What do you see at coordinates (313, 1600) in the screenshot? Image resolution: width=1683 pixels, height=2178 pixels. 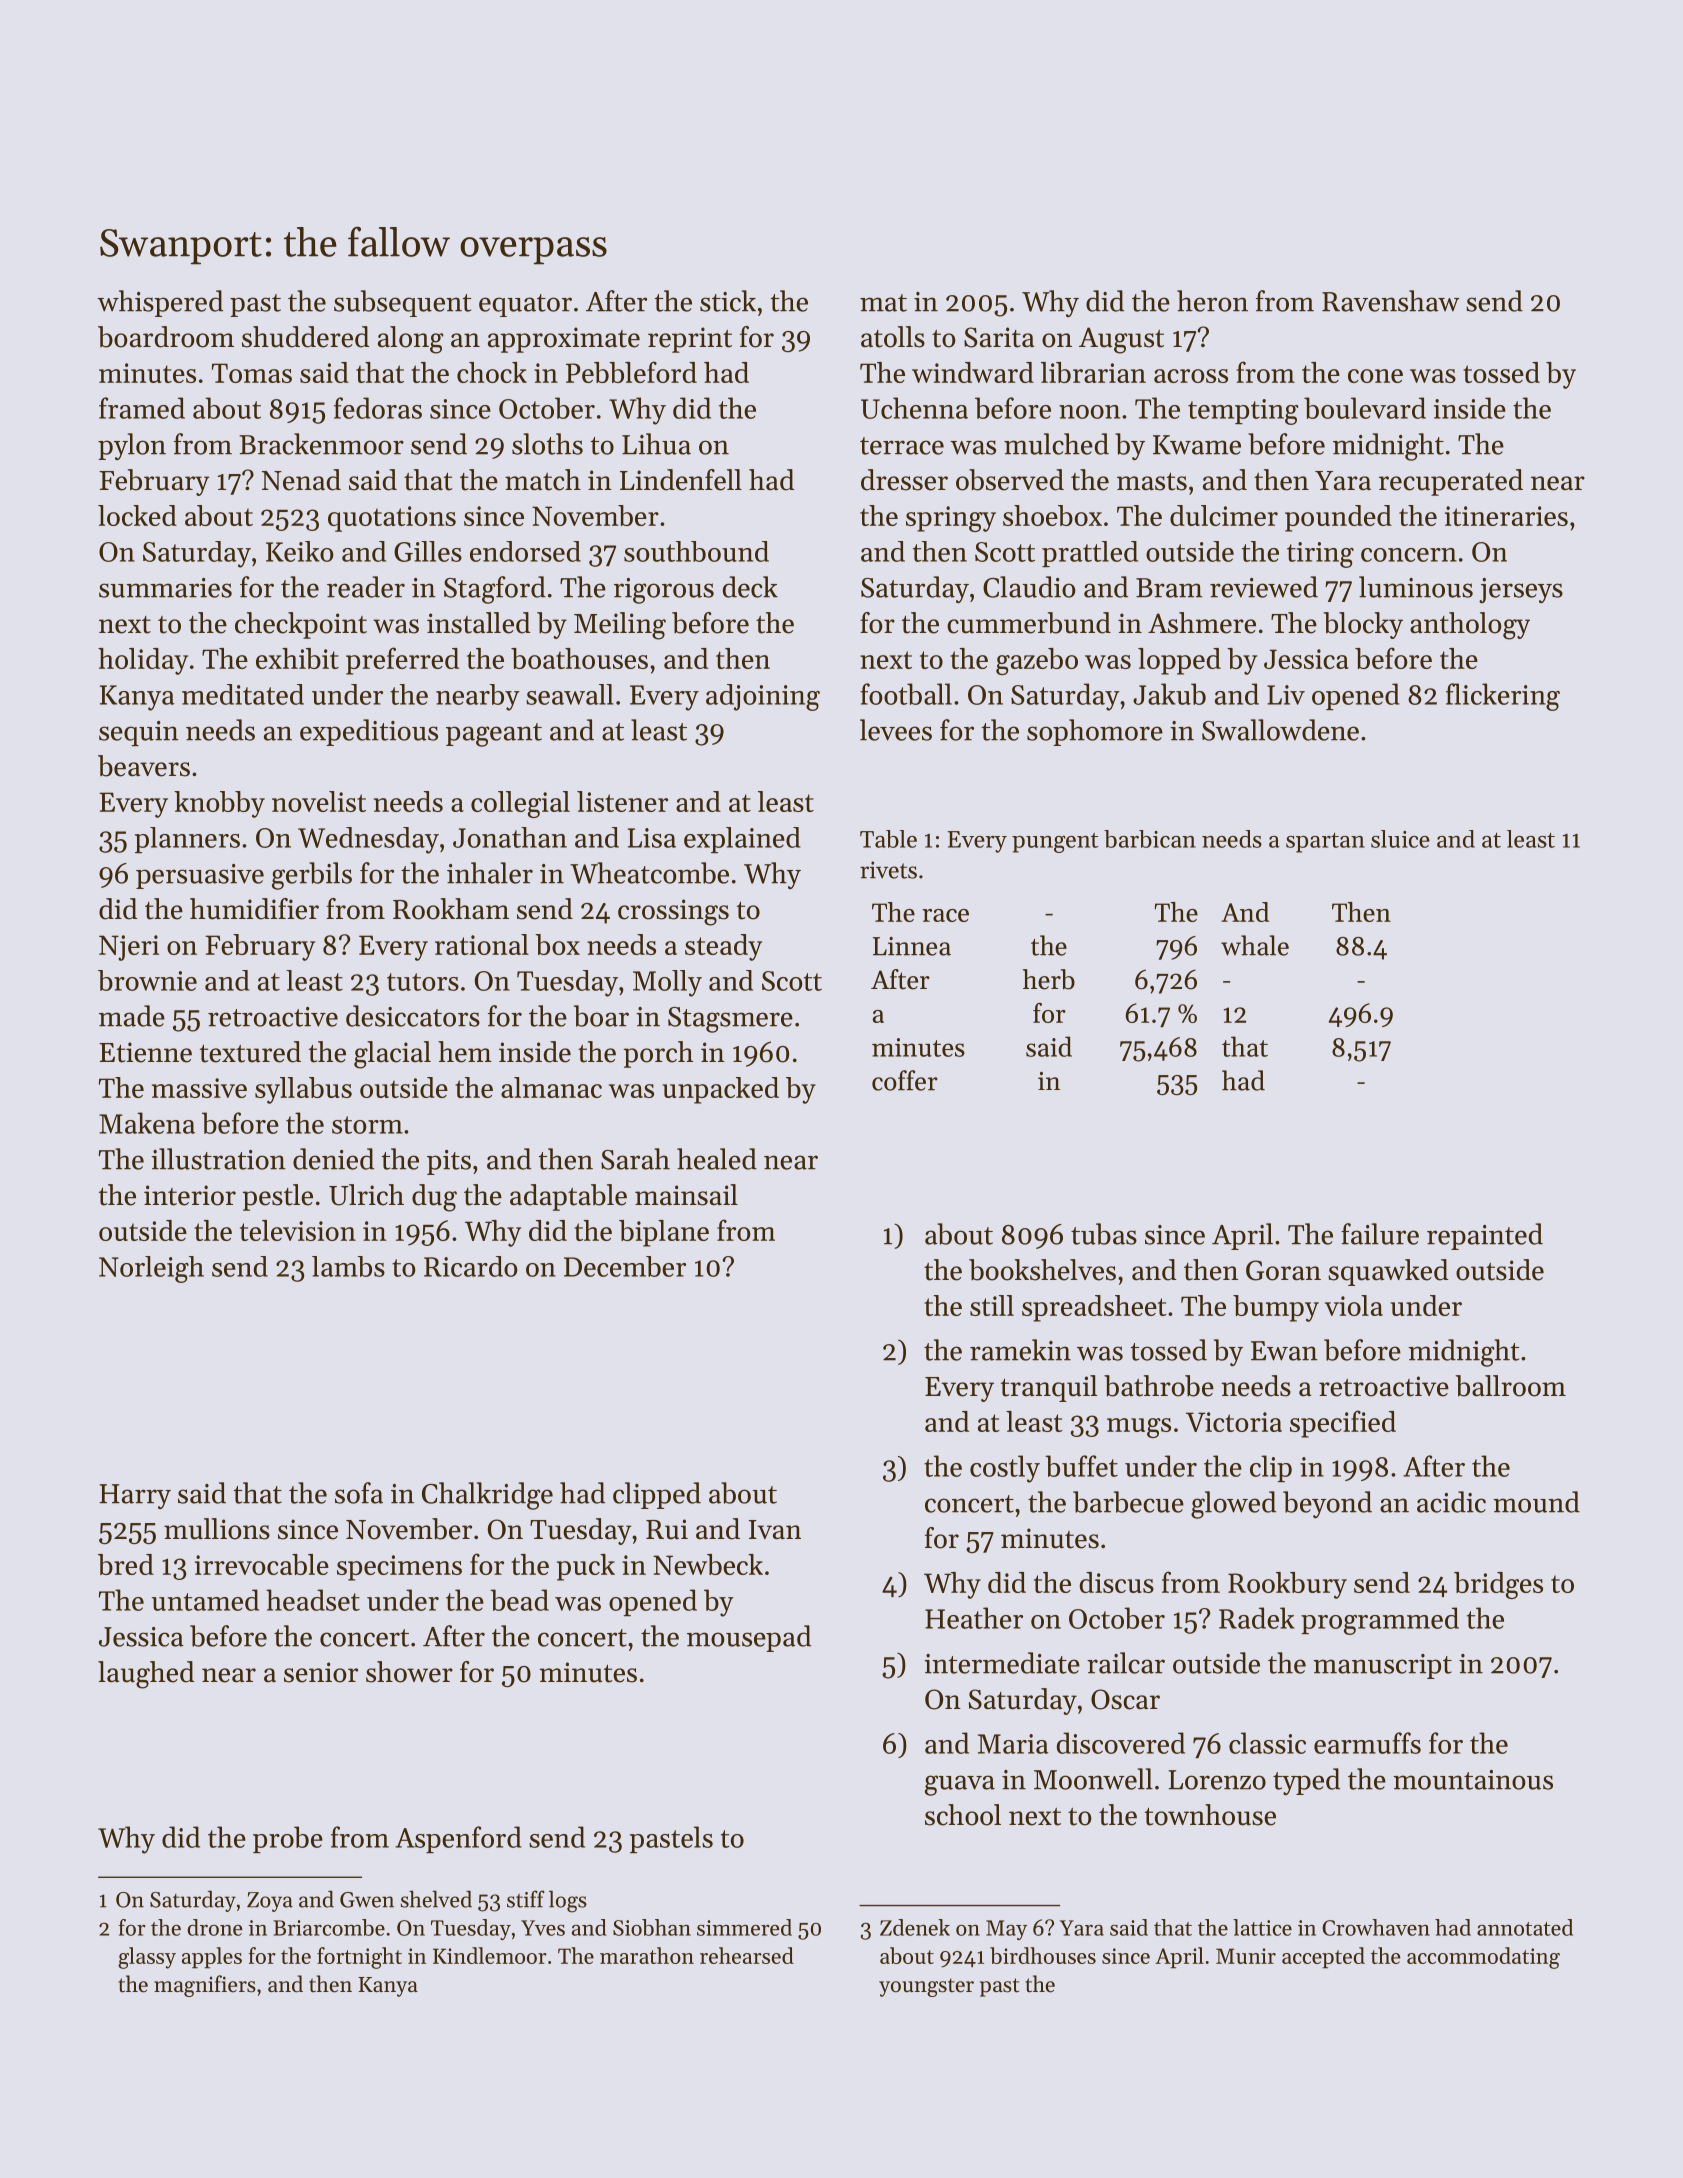 I see `headset` at bounding box center [313, 1600].
